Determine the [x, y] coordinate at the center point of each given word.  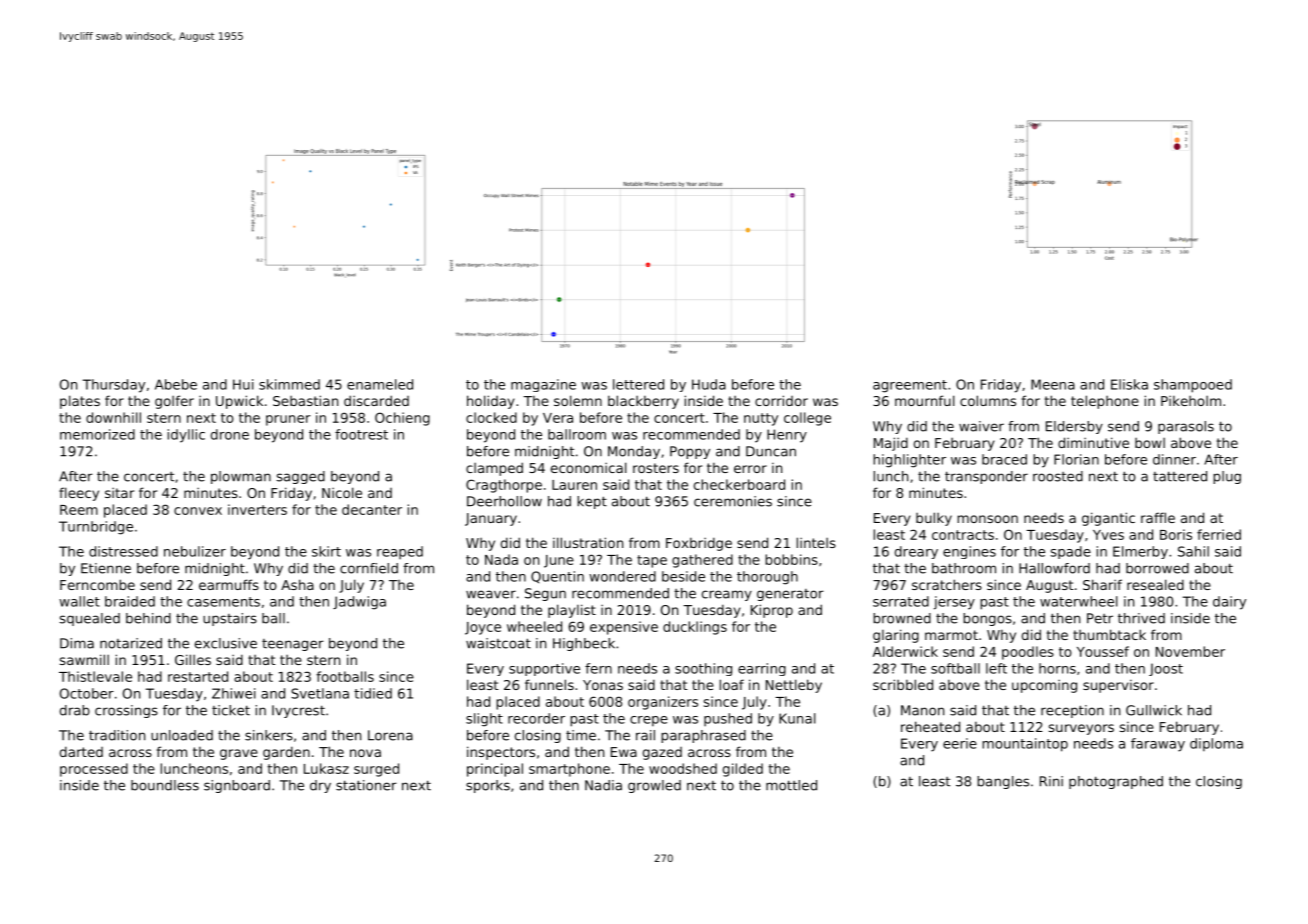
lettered [638, 384]
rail [645, 735]
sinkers [269, 735]
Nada [501, 559]
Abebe [176, 384]
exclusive [226, 643]
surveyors [1081, 729]
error [750, 469]
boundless [165, 785]
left [996, 668]
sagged [300, 477]
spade [1070, 552]
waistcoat [498, 643]
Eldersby [1074, 427]
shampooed [1193, 386]
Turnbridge [96, 528]
